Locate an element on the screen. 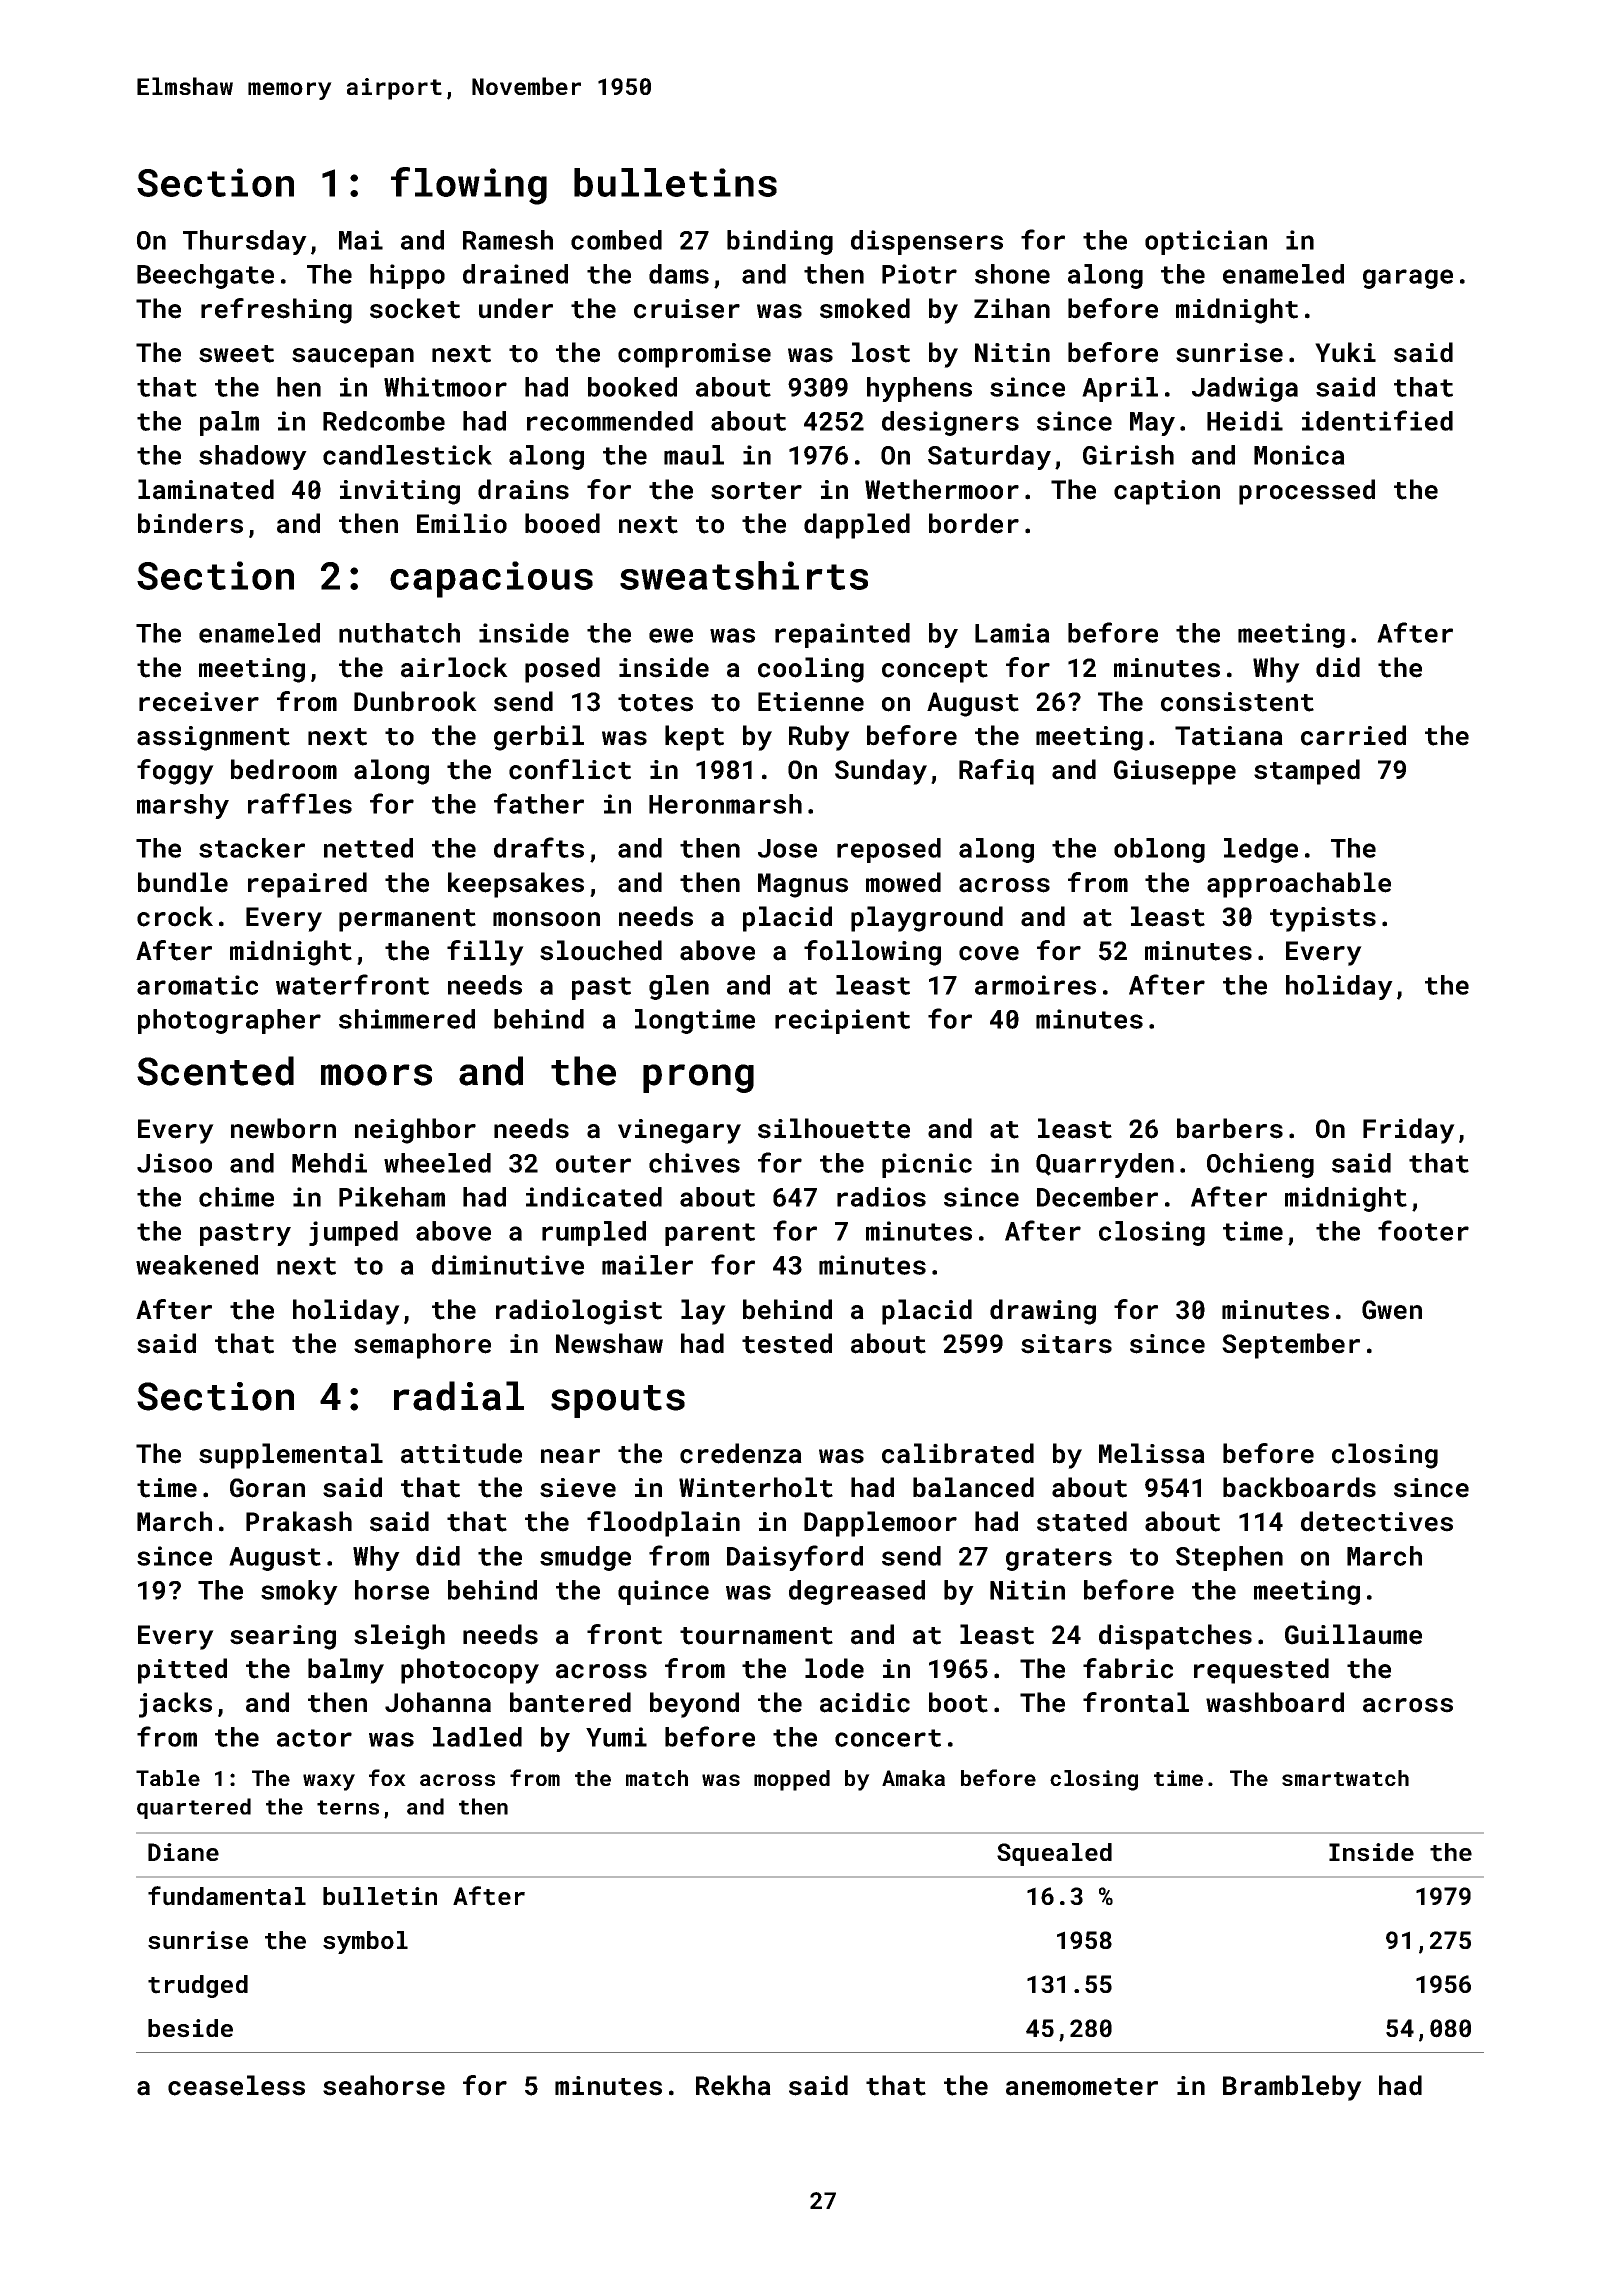 This screenshot has width=1620, height=2292. oblong is located at coordinates (1159, 850).
